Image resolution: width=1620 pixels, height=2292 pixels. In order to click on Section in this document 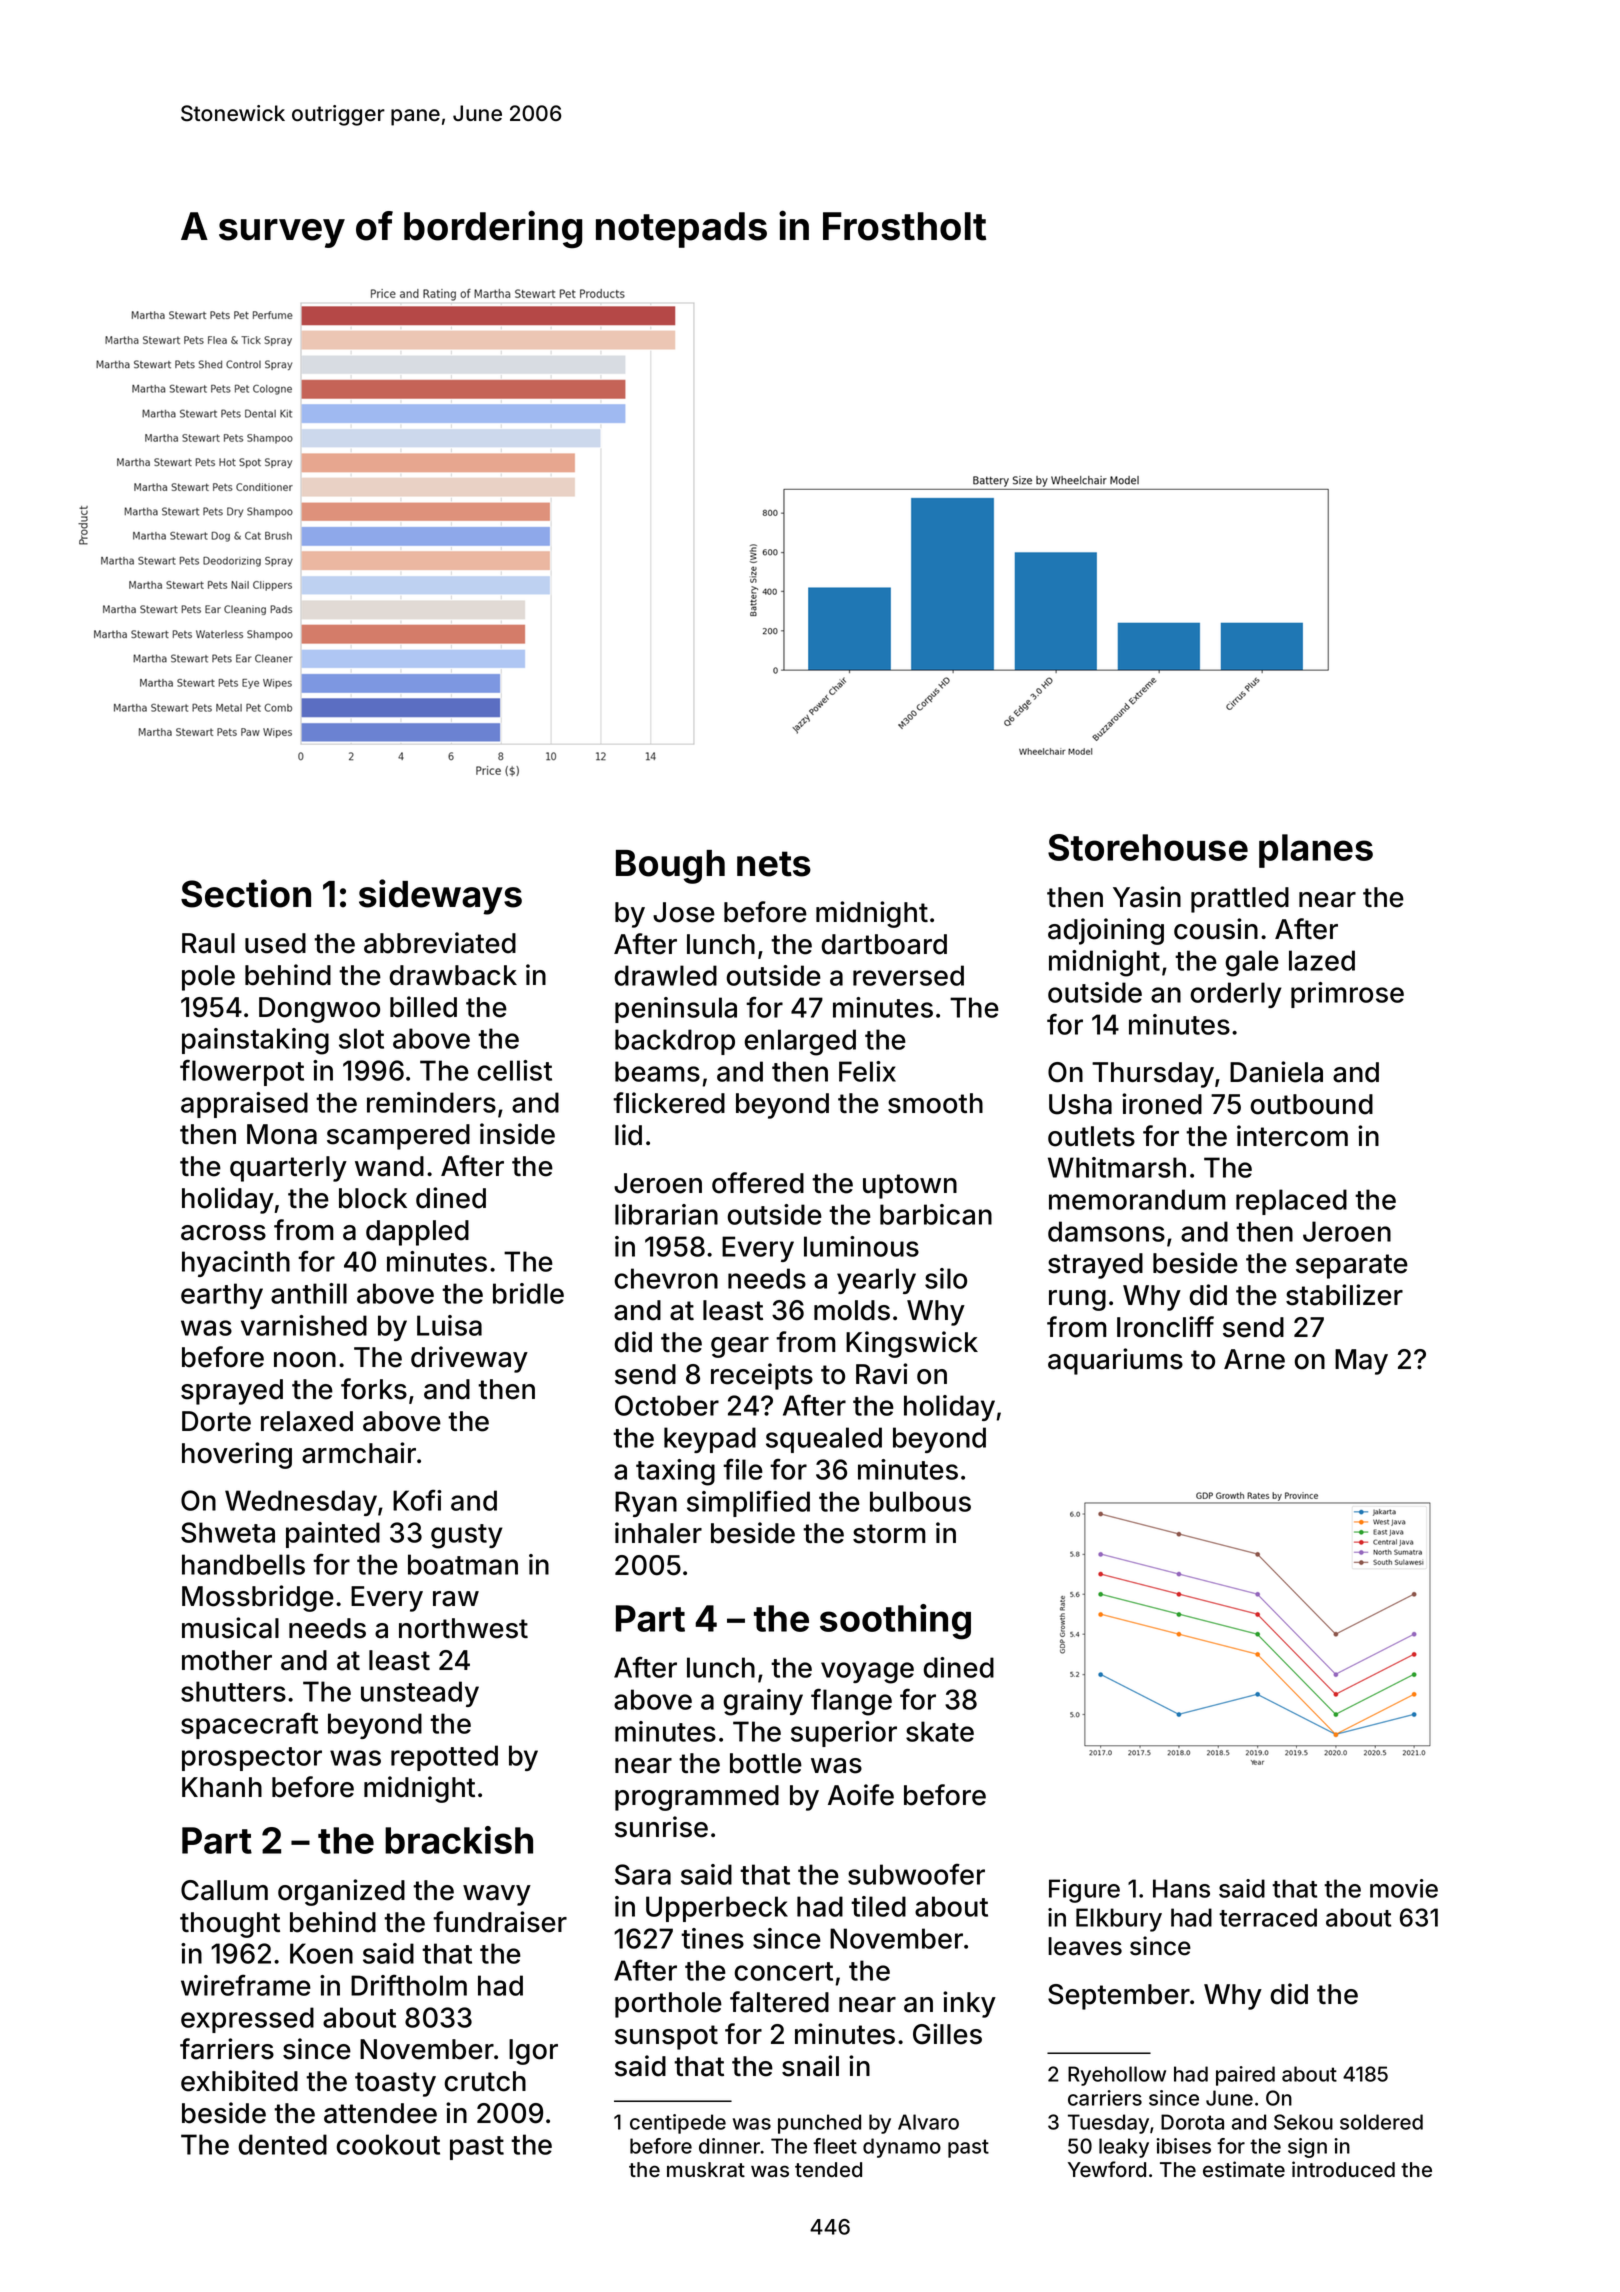, I will do `click(246, 893)`.
